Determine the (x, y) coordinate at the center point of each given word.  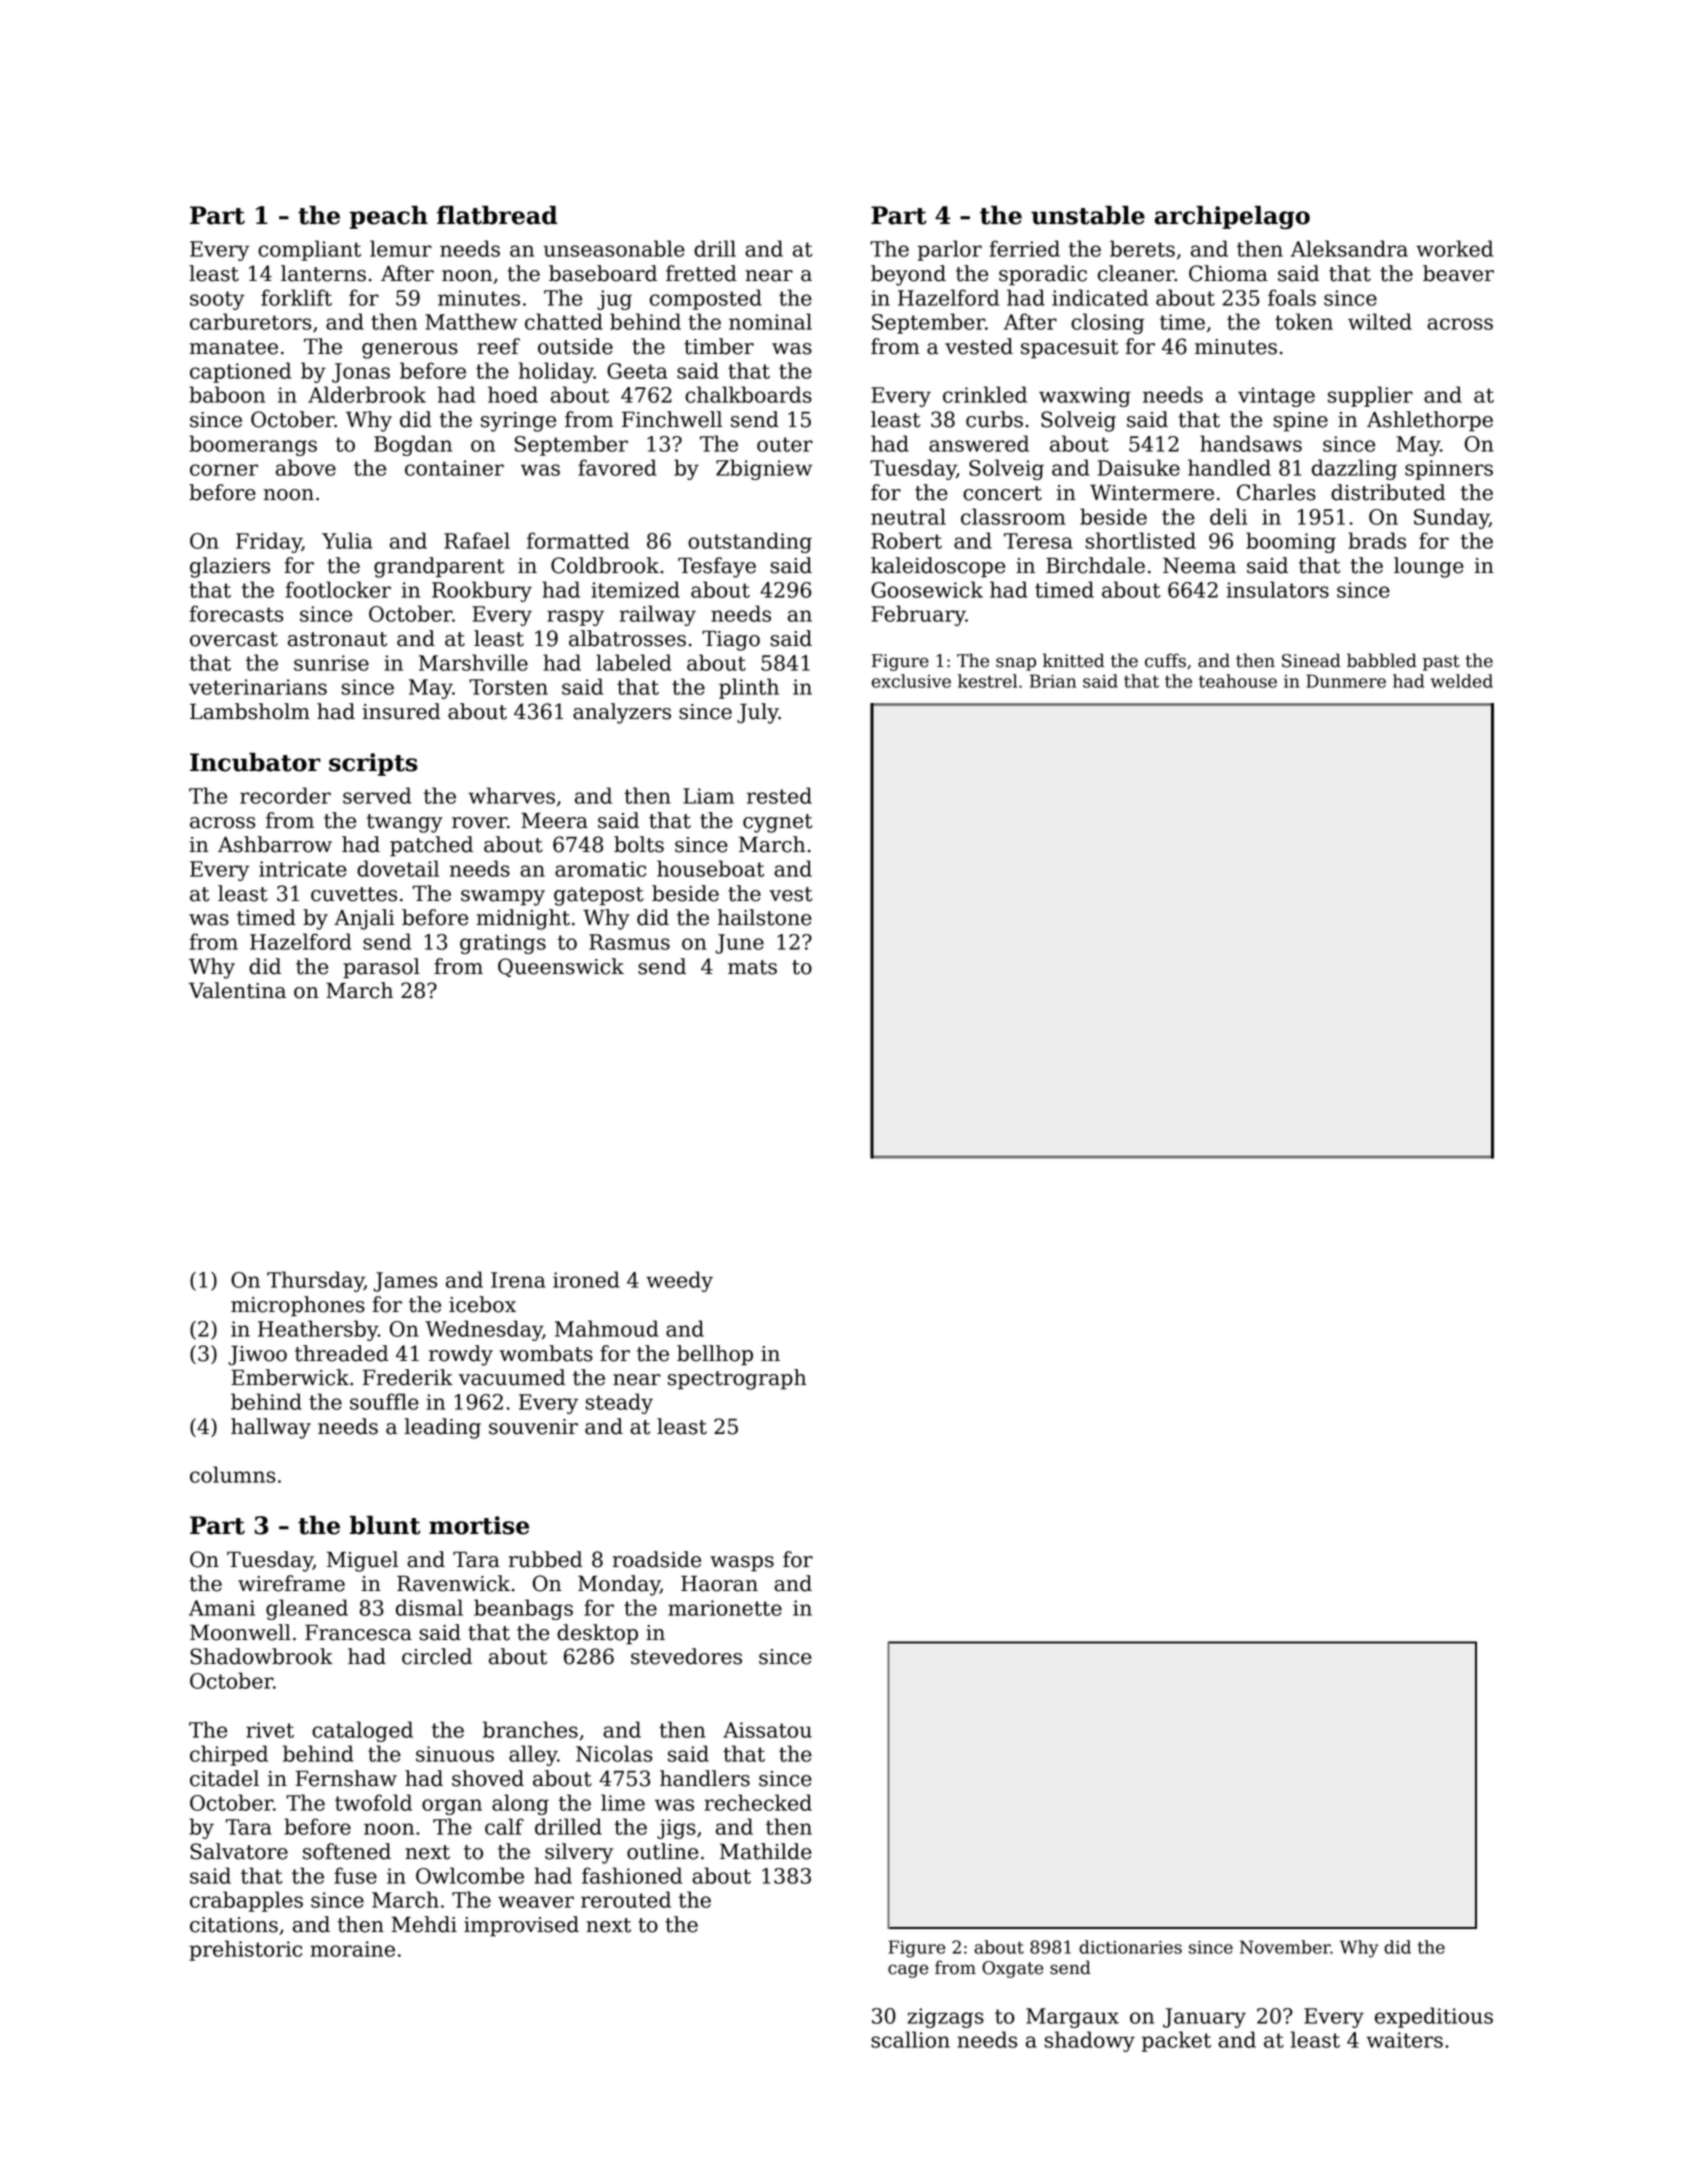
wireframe (291, 1583)
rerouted (626, 1899)
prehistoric (245, 1950)
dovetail (398, 868)
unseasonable (614, 248)
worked (1454, 248)
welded (1462, 681)
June (739, 944)
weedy (679, 1281)
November (1285, 1947)
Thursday (315, 1281)
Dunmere (1346, 681)
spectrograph (737, 1379)
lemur (401, 248)
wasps (742, 1564)
